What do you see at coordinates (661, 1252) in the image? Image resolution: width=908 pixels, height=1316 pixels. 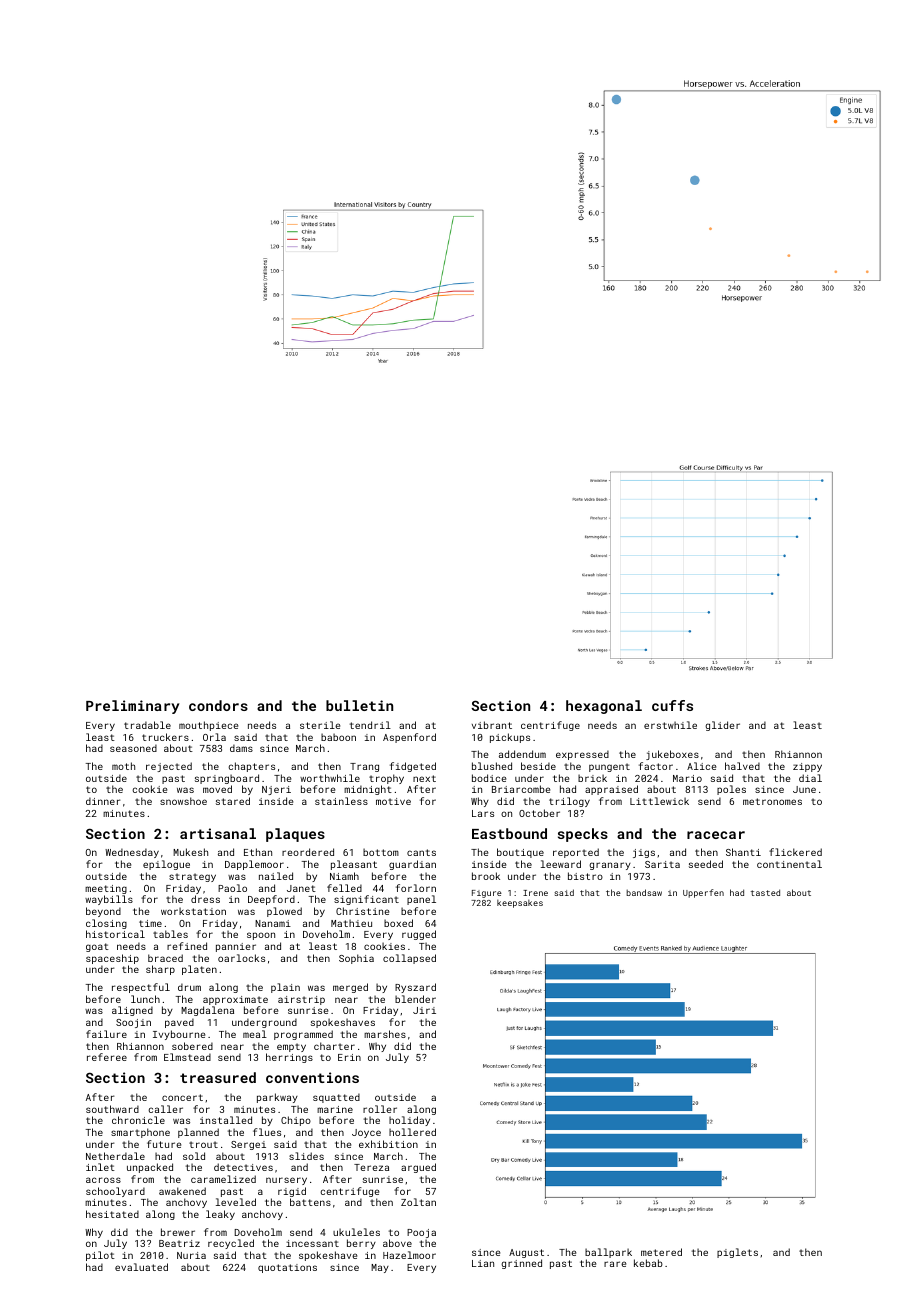 I see `metered` at bounding box center [661, 1252].
